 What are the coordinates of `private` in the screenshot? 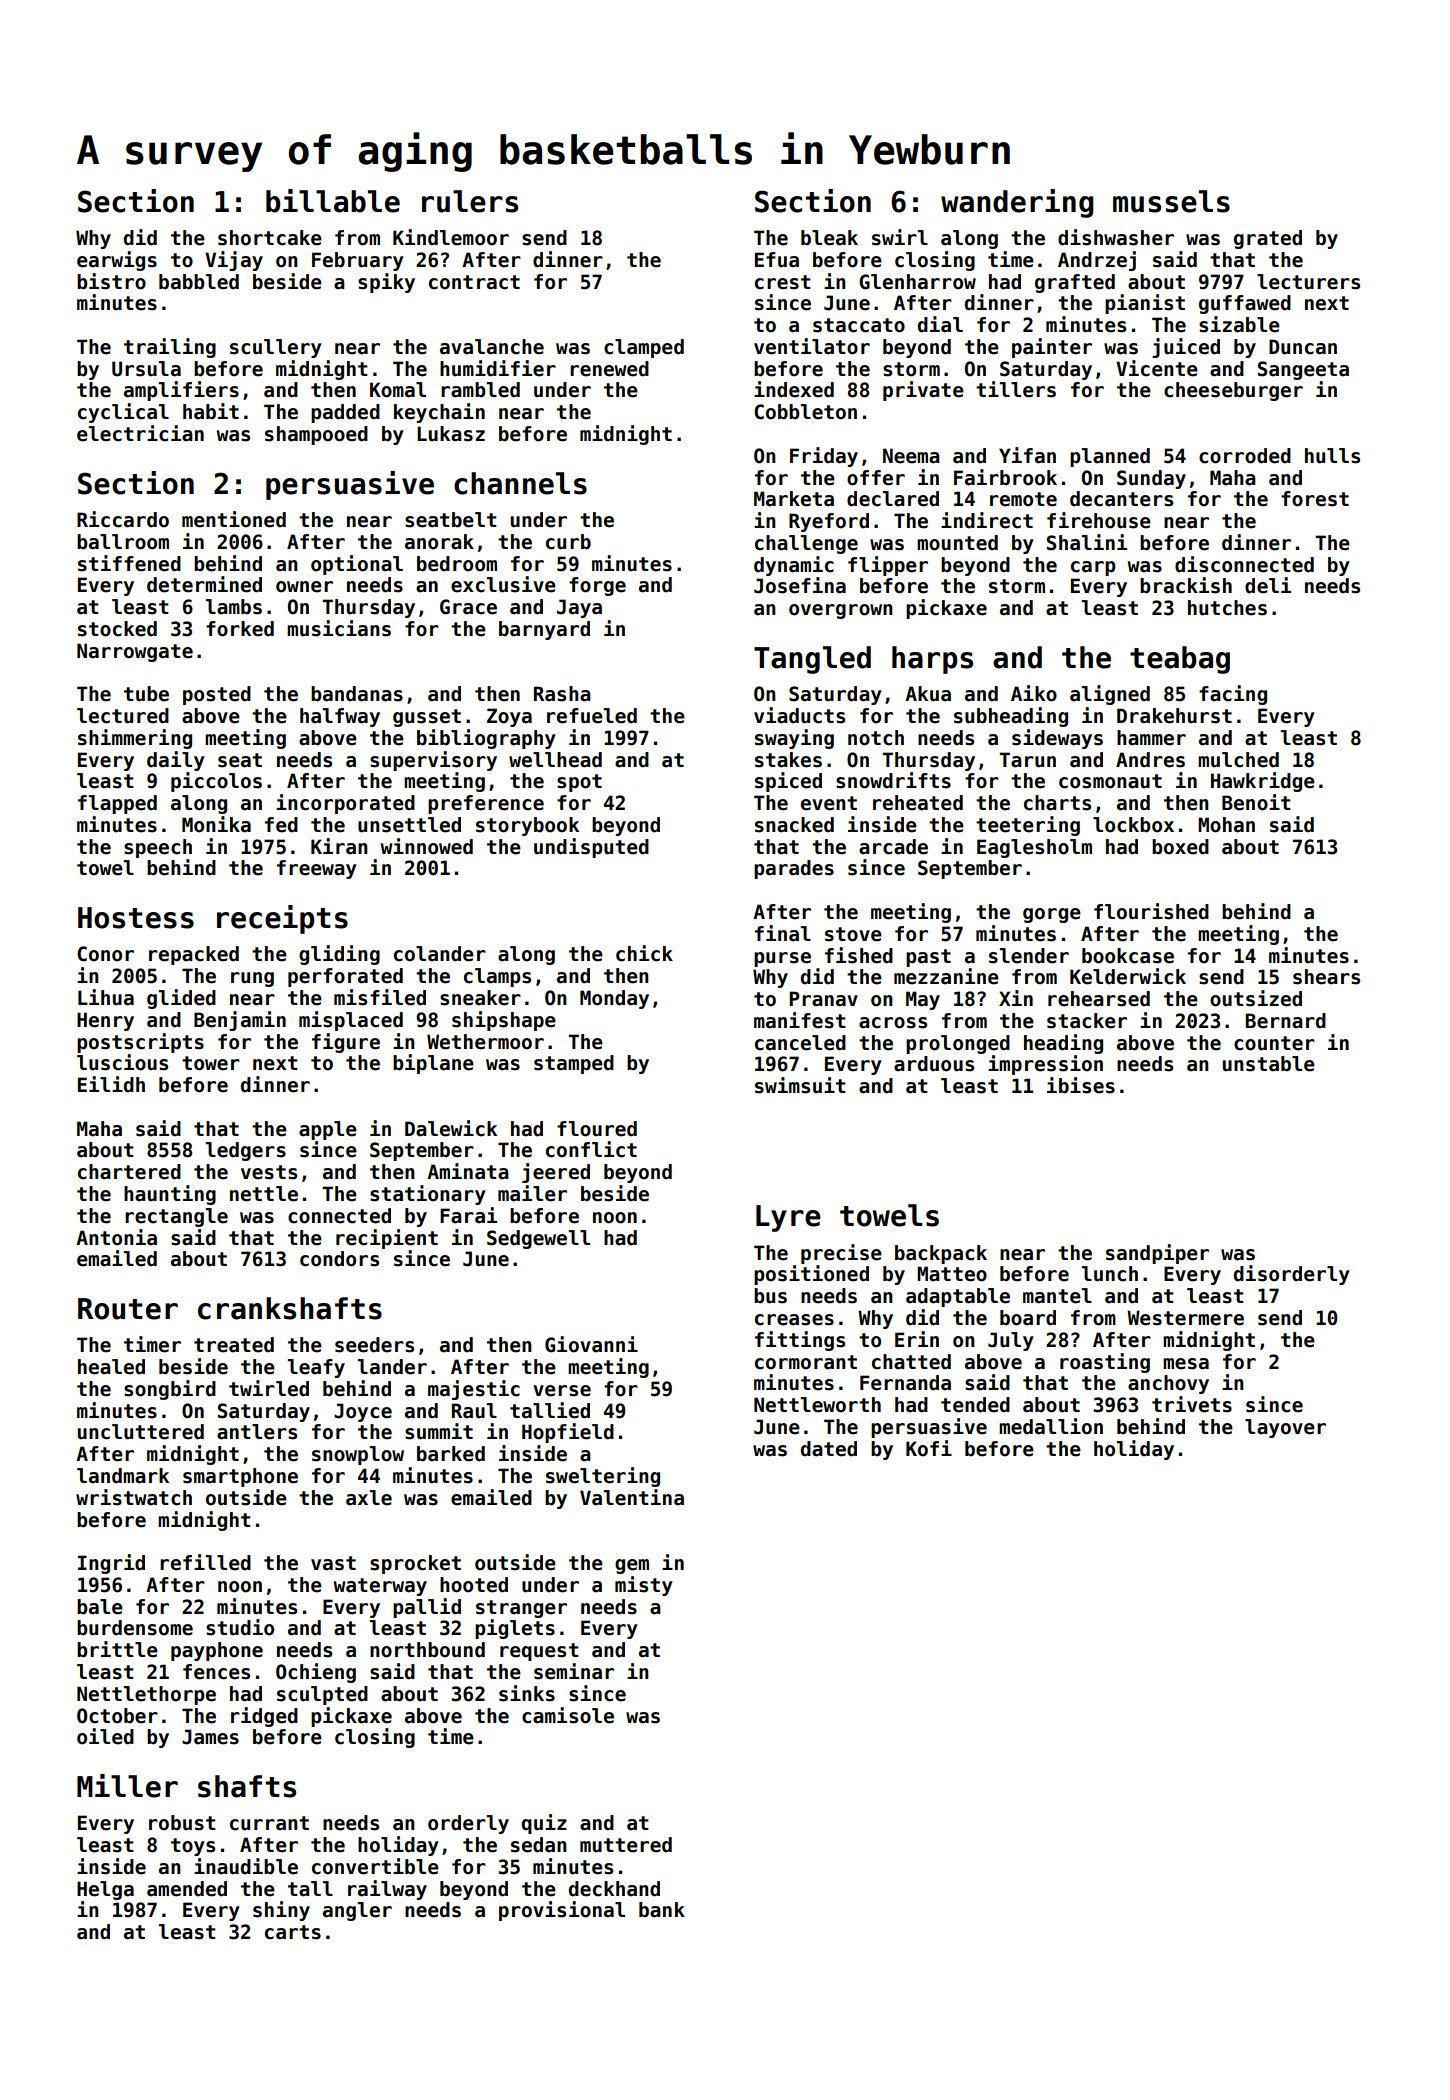 It's located at (923, 391).
